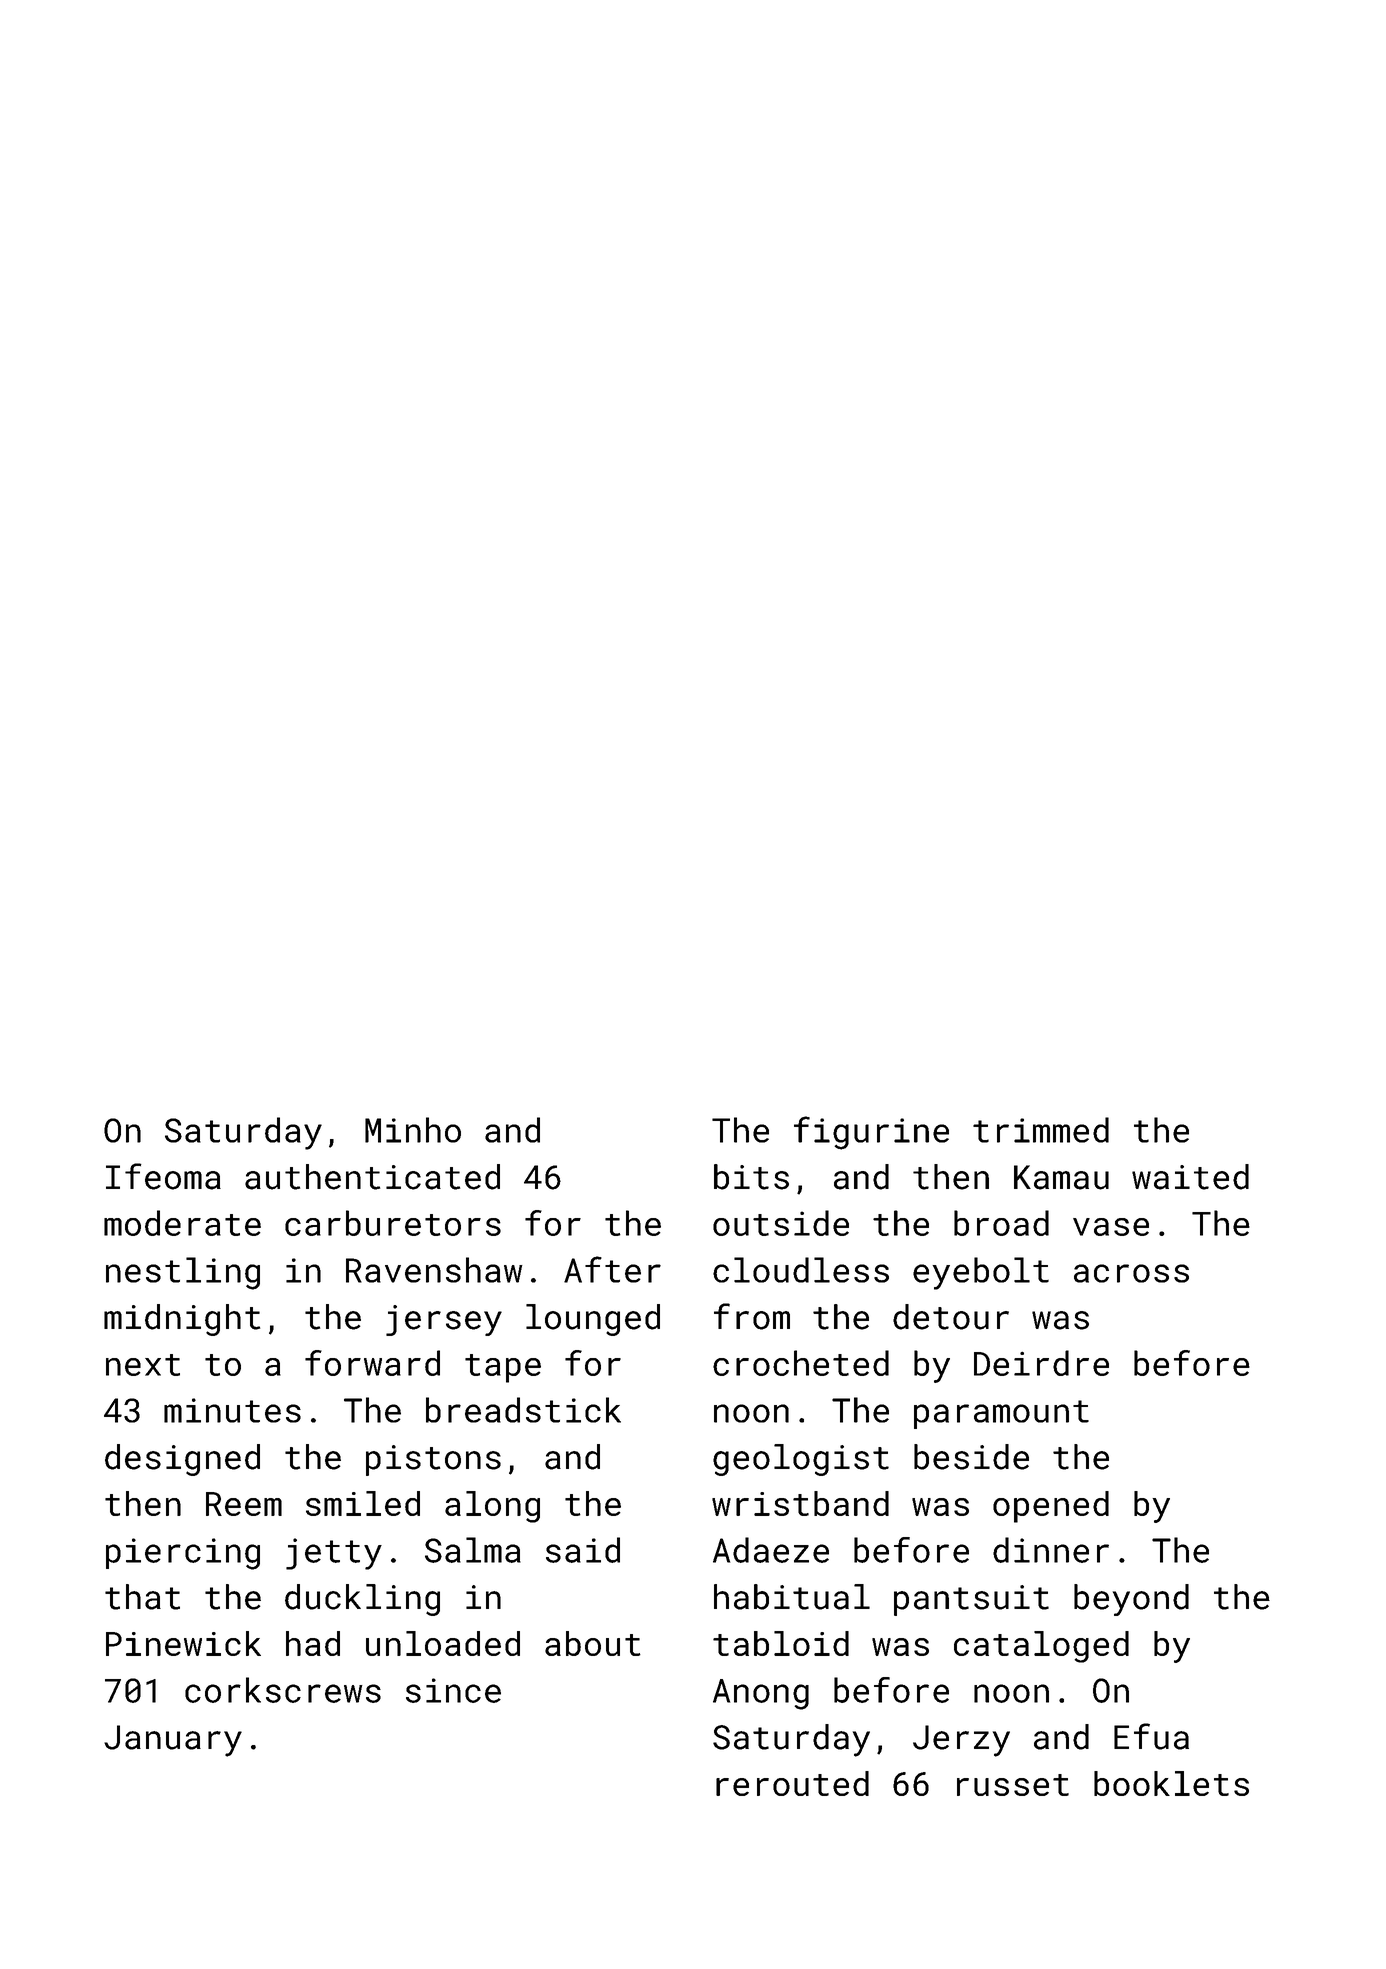 This screenshot has height=1969, width=1386. What do you see at coordinates (801, 1363) in the screenshot?
I see `crocheted` at bounding box center [801, 1363].
